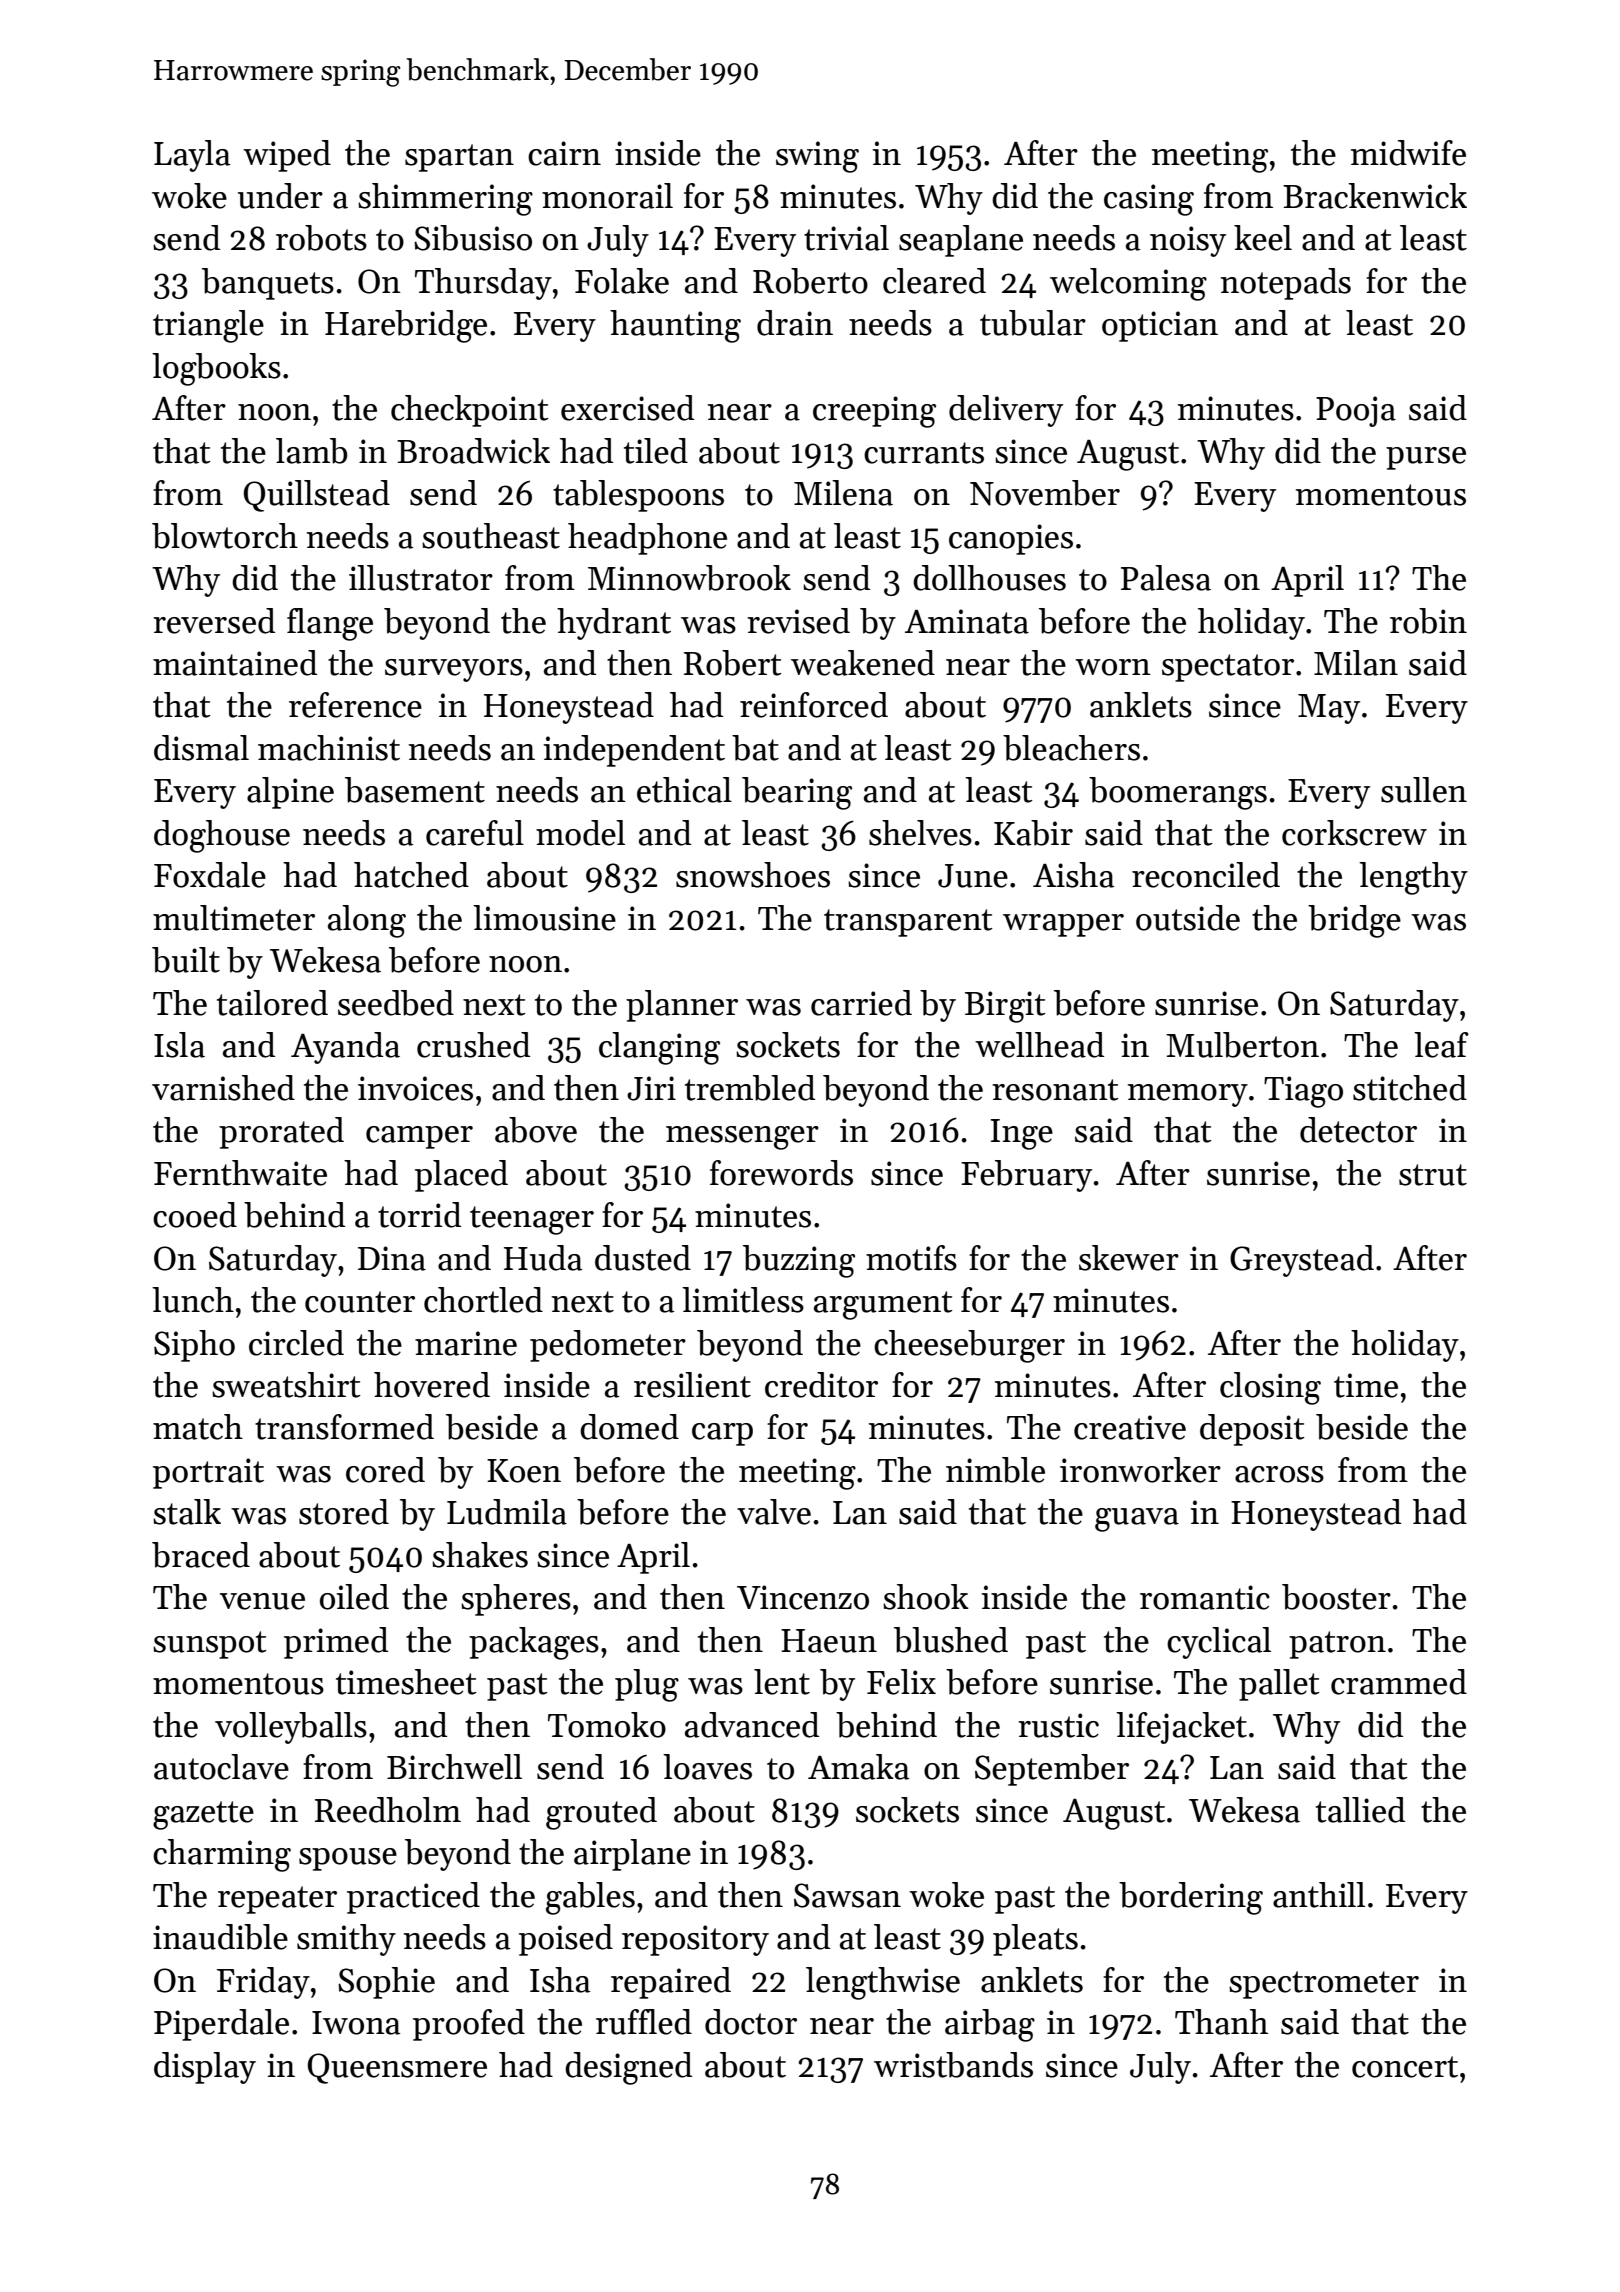 The height and width of the image is (2292, 1620). Describe the element at coordinates (953, 2065) in the image. I see `wristbands` at that location.
